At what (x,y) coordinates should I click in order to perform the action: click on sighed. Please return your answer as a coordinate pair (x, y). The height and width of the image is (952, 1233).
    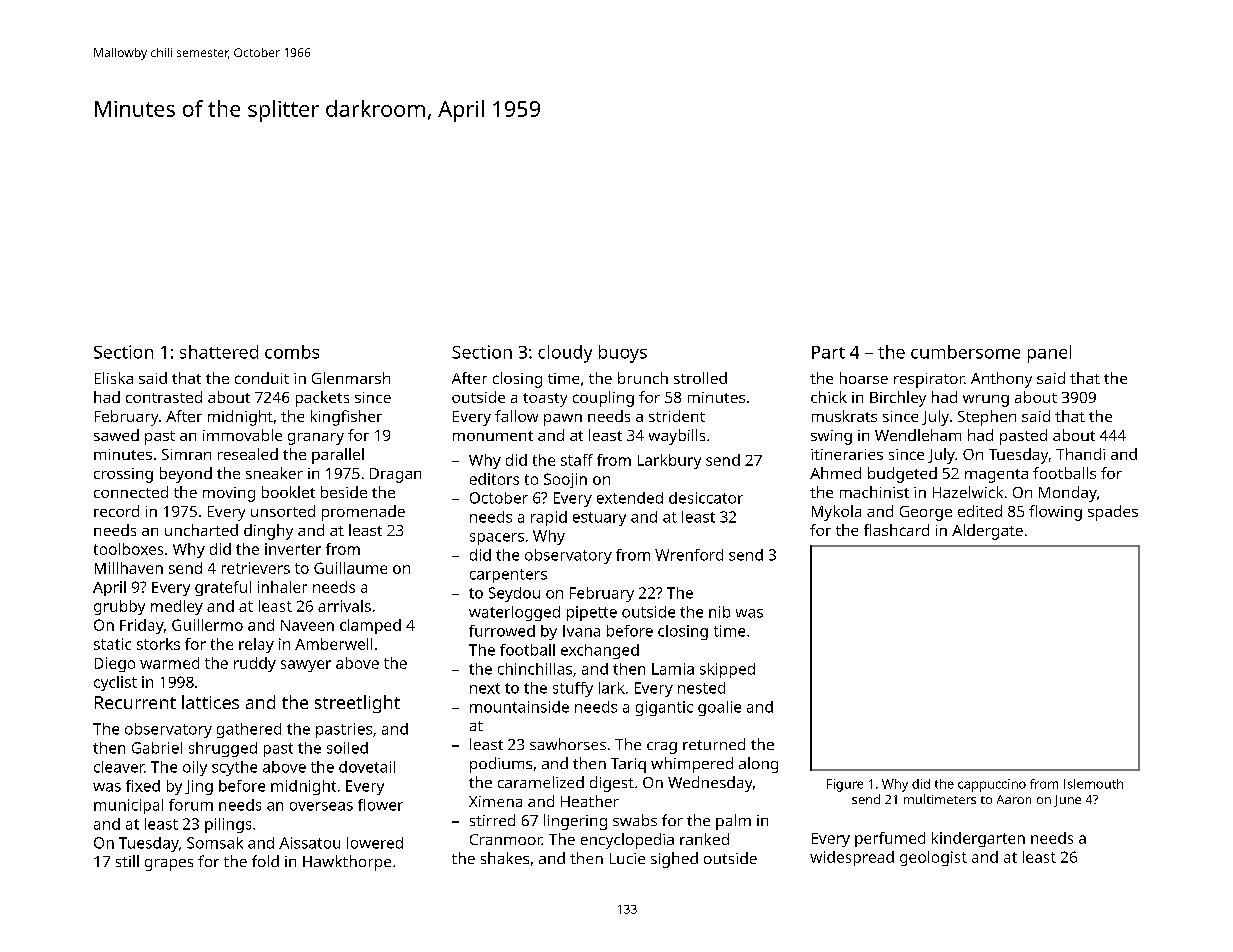
    Looking at the image, I should click on (674, 860).
